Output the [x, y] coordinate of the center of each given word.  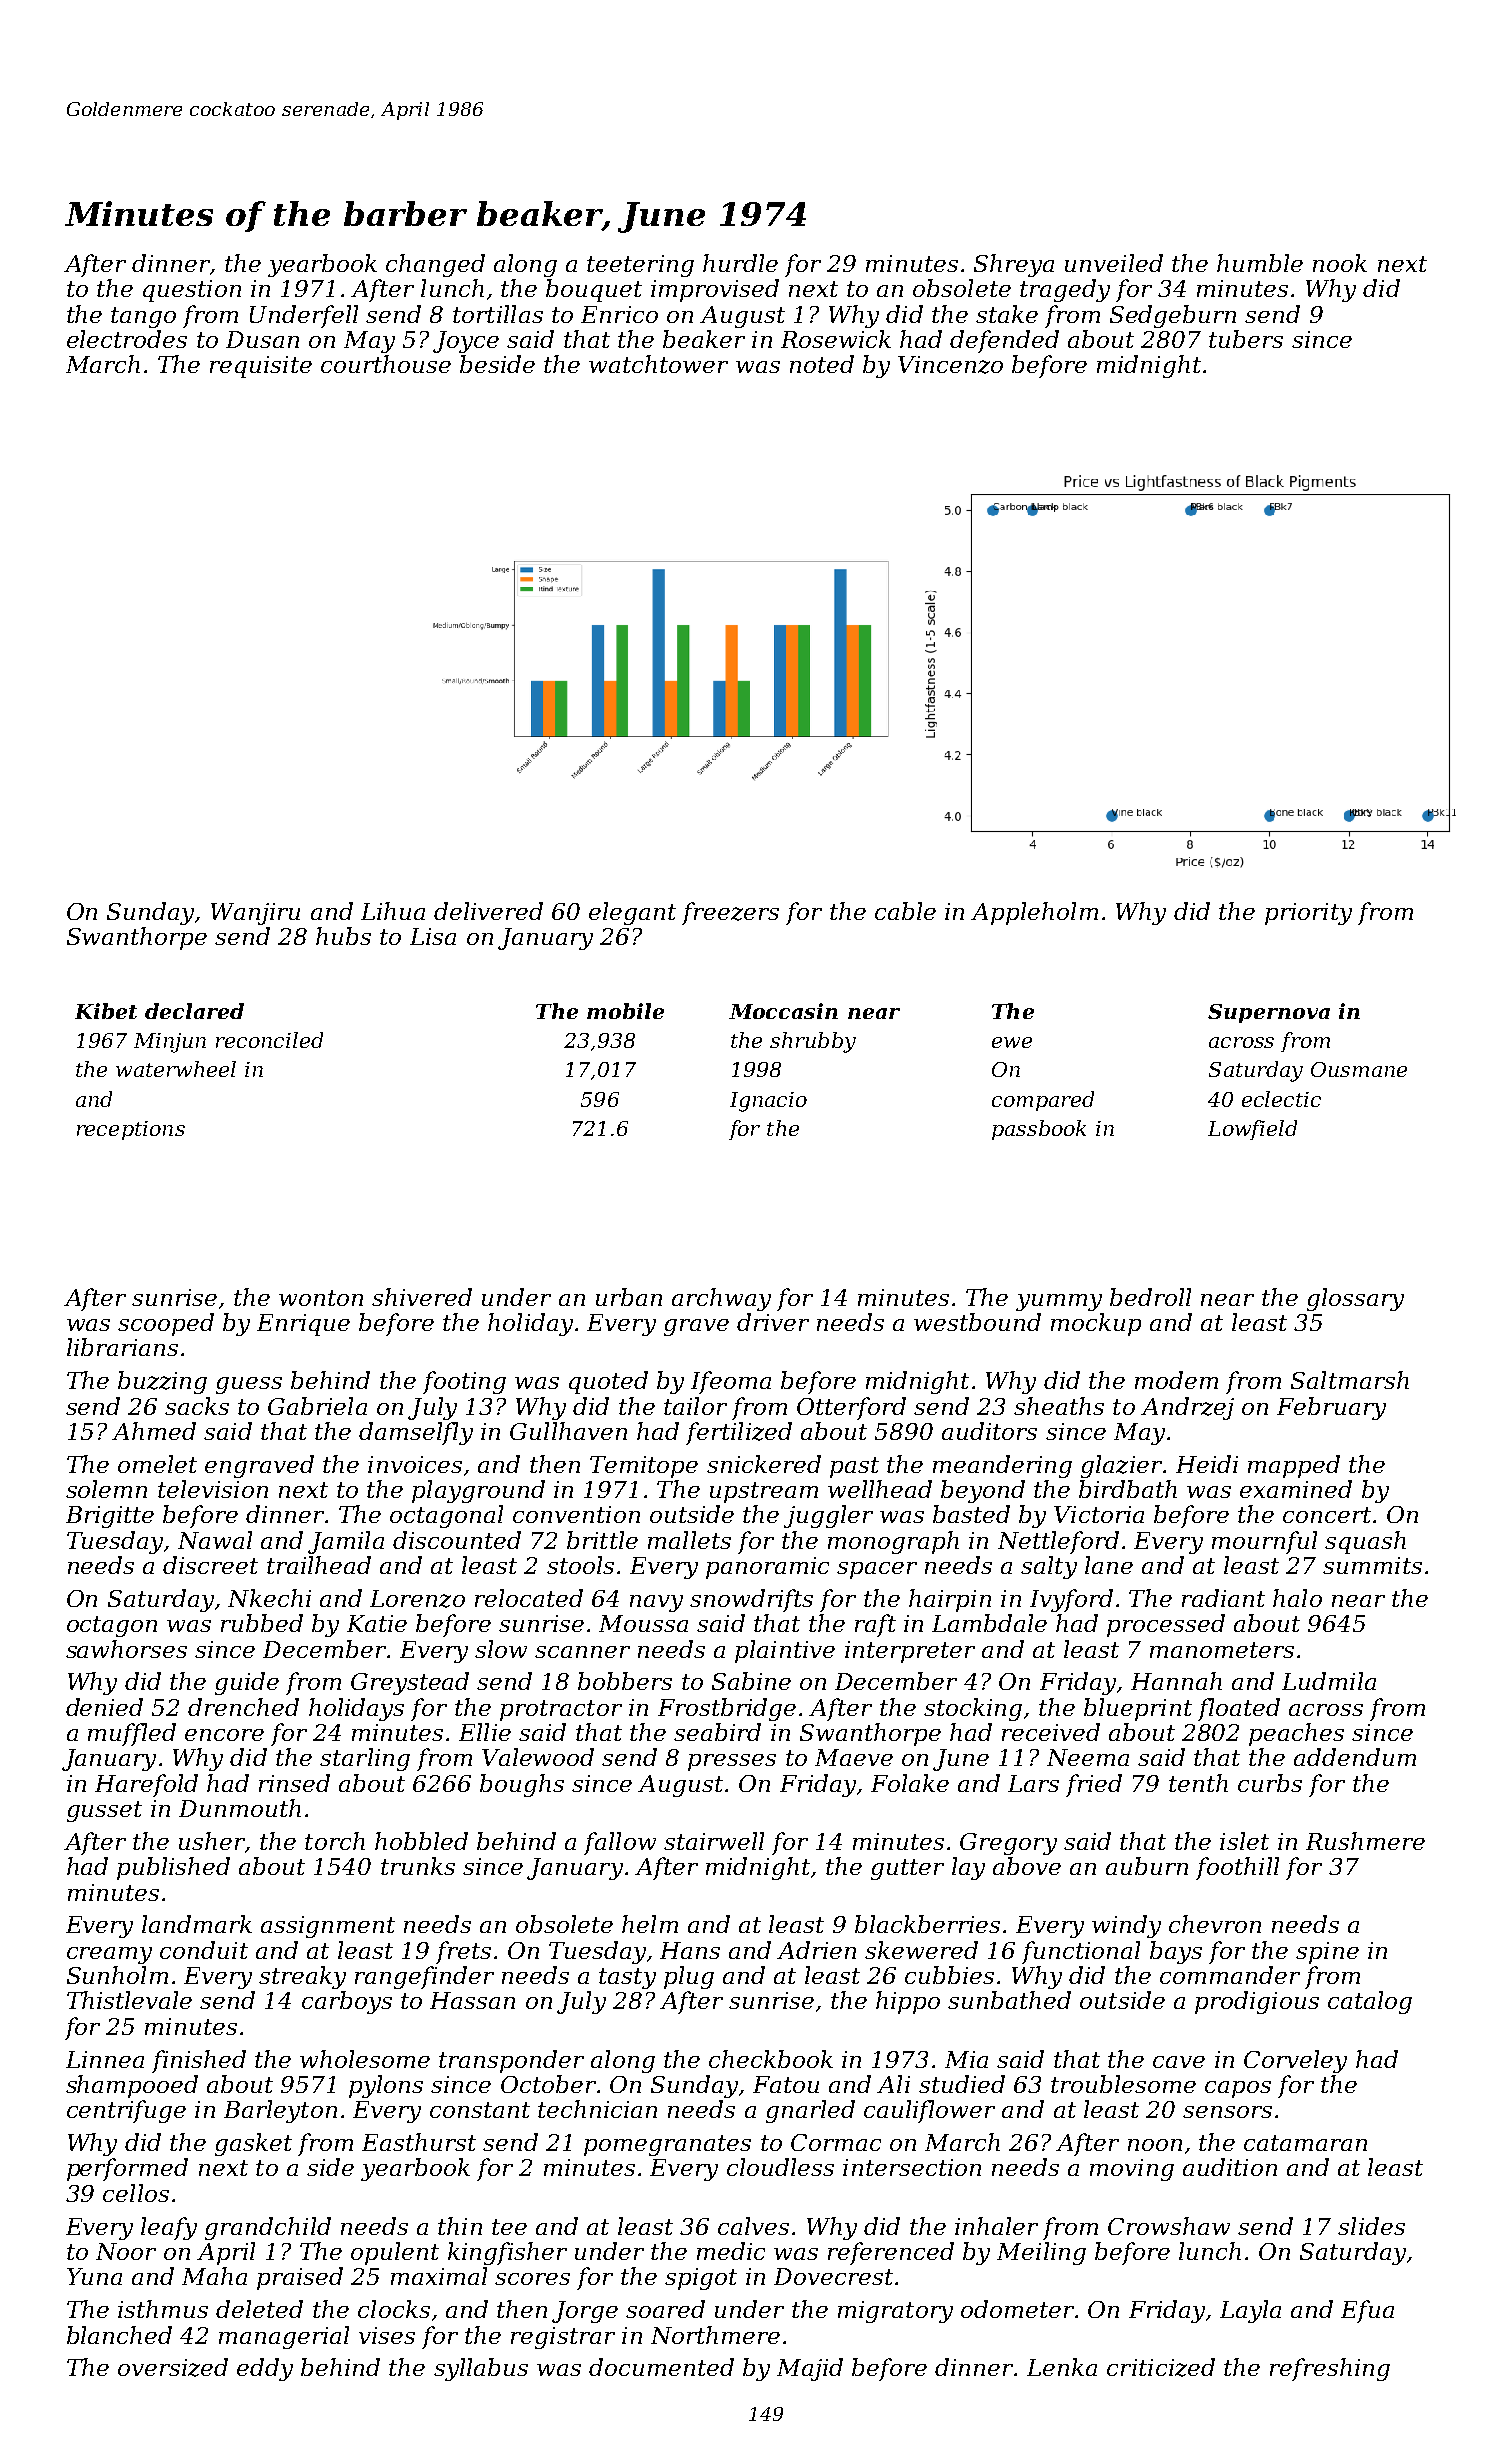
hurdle [740, 263]
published [173, 1868]
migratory [895, 2312]
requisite [261, 367]
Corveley [1295, 2061]
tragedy [1065, 290]
